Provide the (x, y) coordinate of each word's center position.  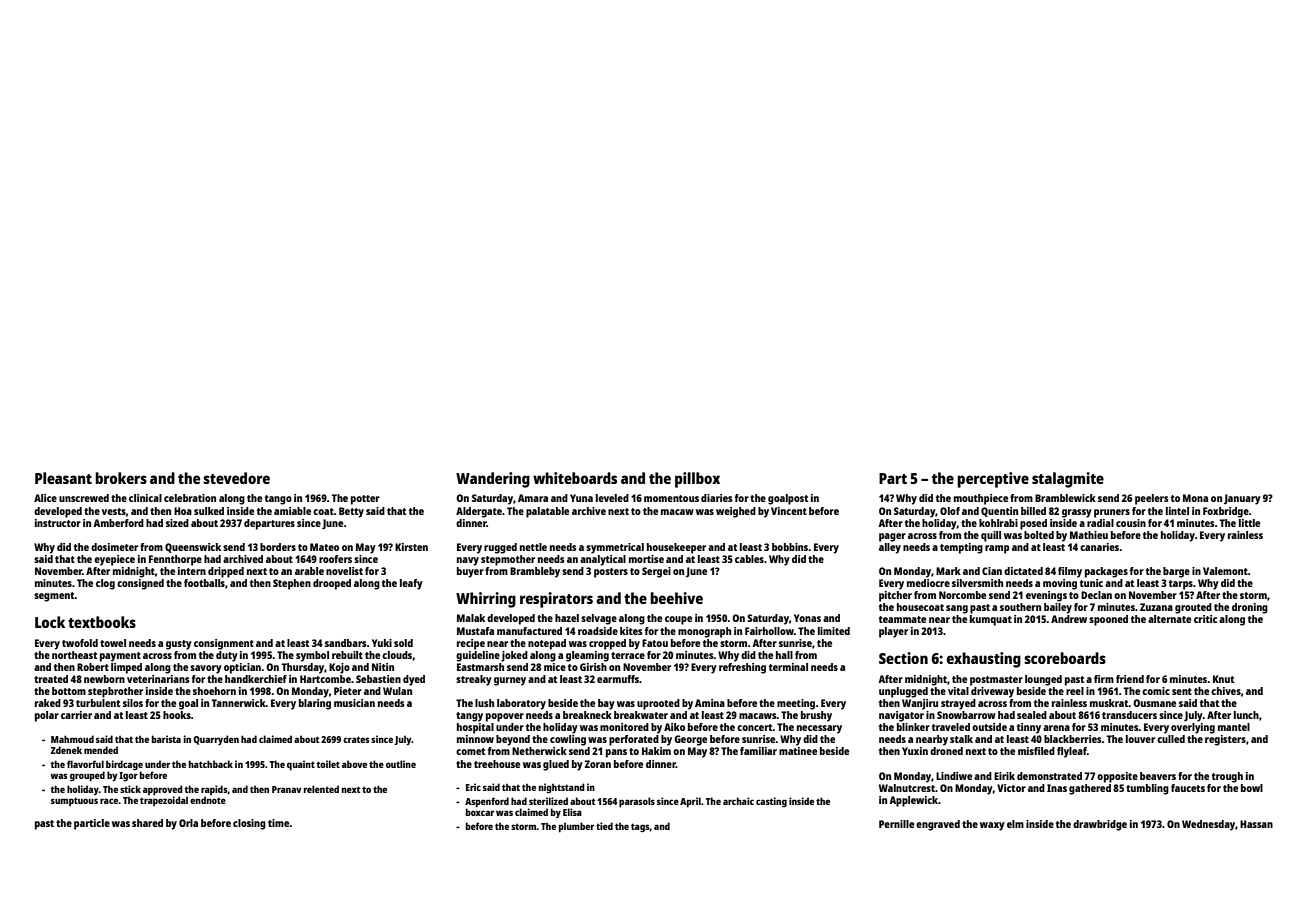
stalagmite (1068, 480)
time (279, 823)
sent (1182, 691)
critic (1205, 619)
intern (192, 571)
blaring (315, 704)
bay (606, 704)
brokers (121, 478)
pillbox (697, 480)
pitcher (895, 596)
